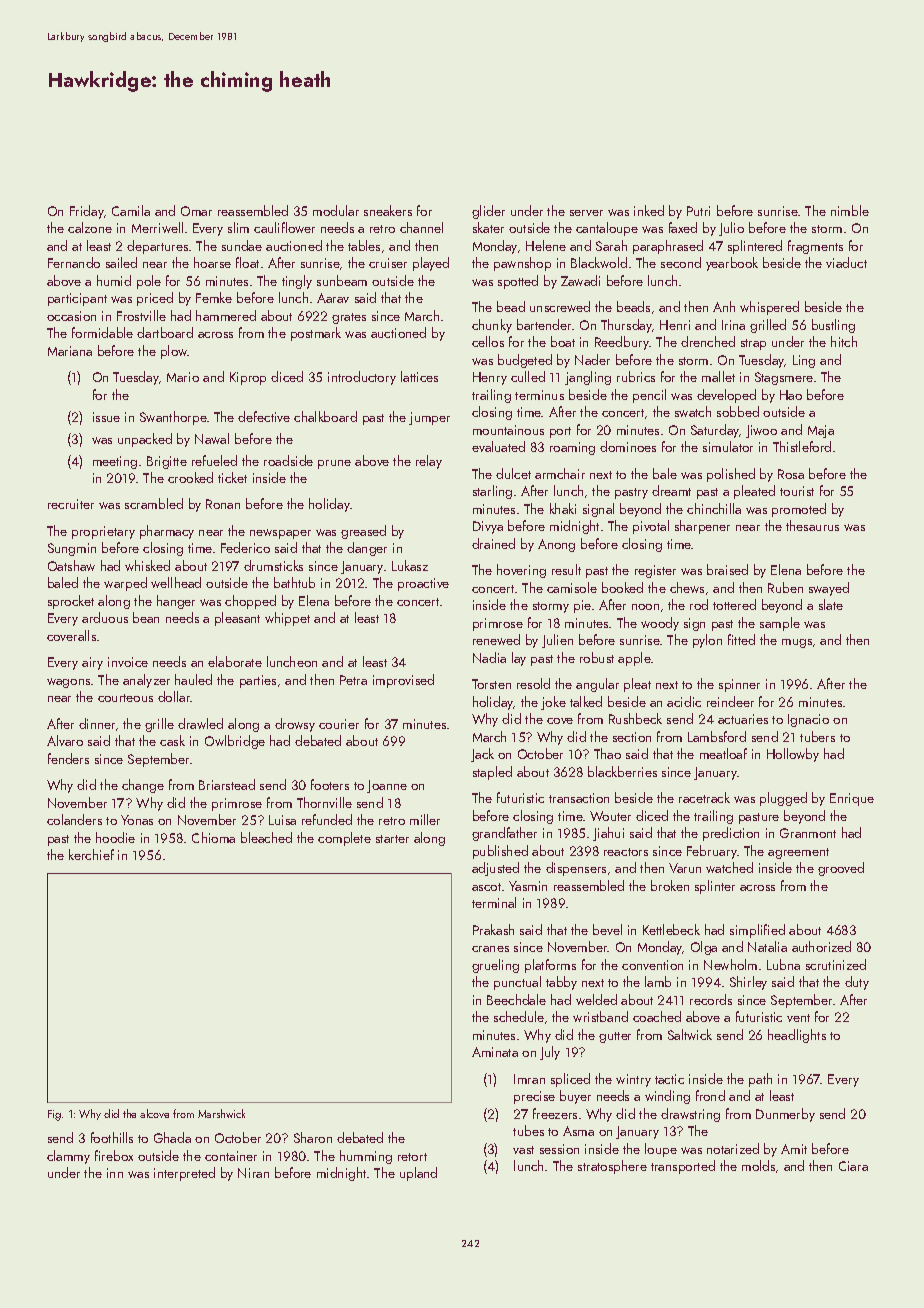  I want to click on headlights, so click(797, 1036).
